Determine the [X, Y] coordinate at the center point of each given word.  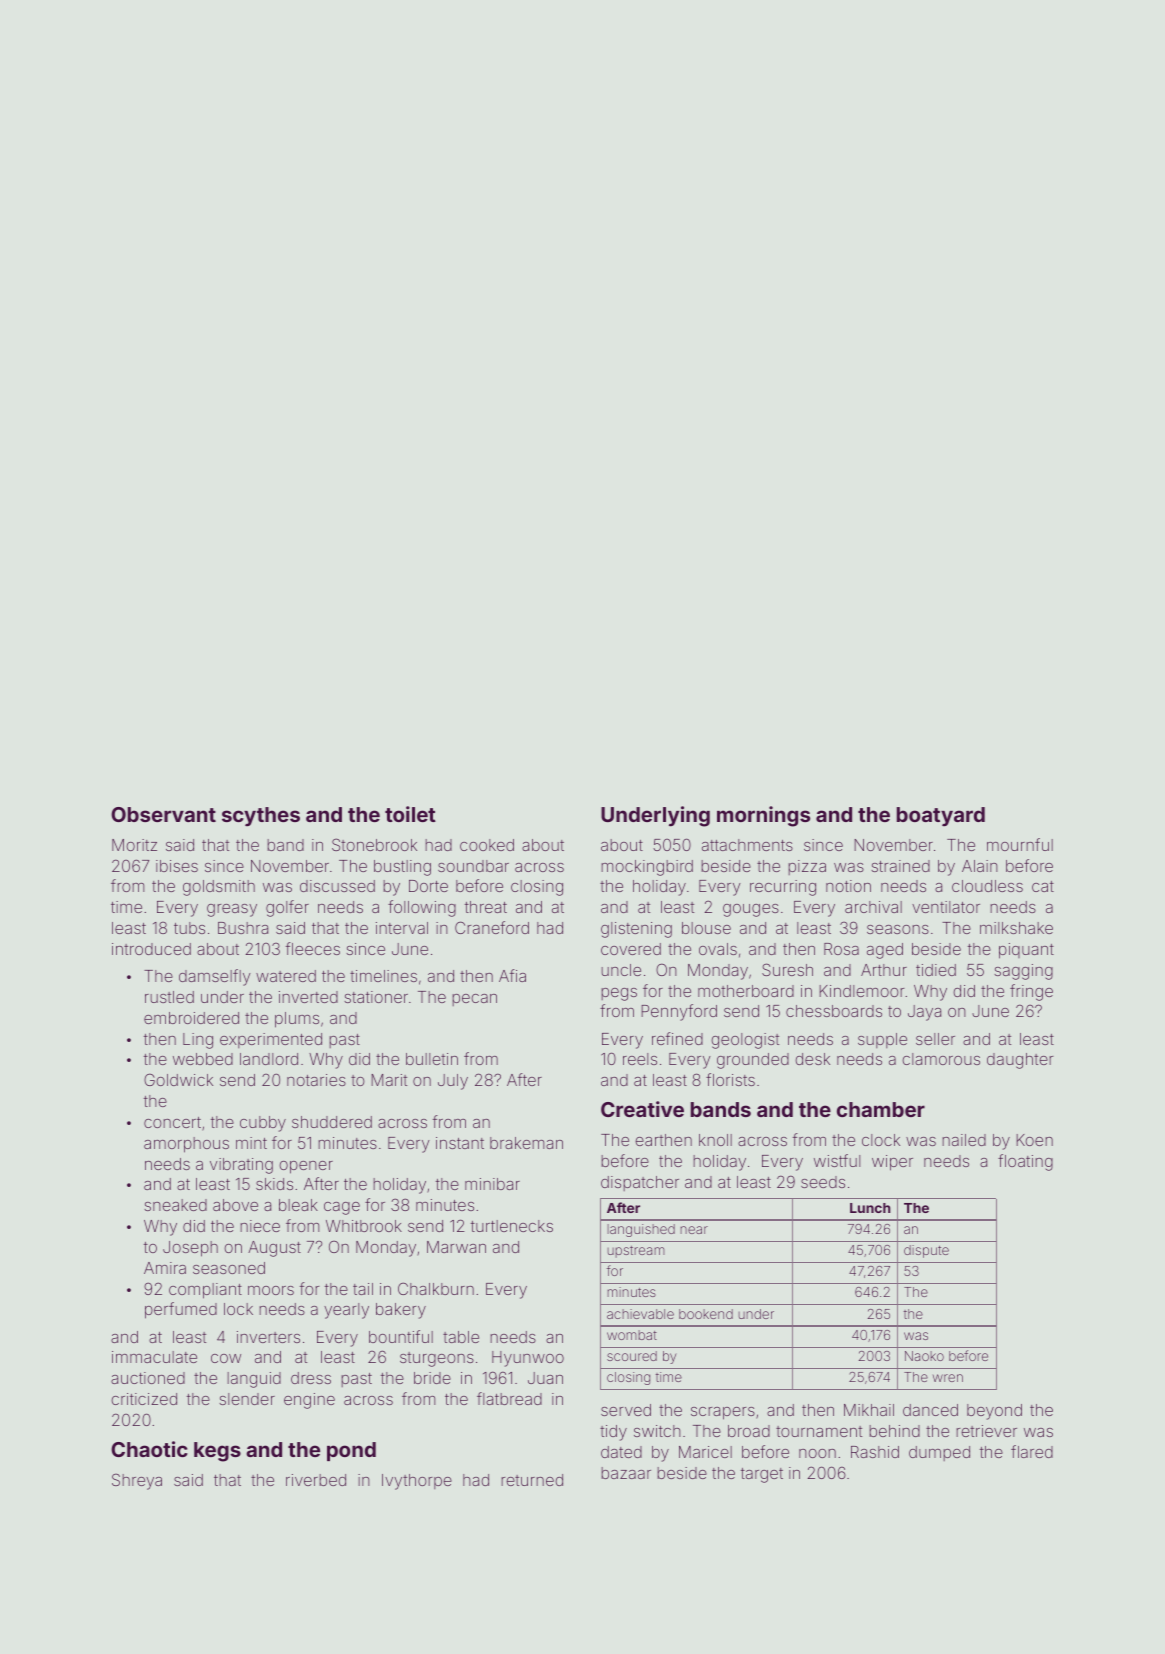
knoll [715, 1140]
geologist [745, 1041]
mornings [763, 816]
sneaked [175, 1205]
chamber [881, 1109]
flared [1032, 1451]
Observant [163, 814]
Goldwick [178, 1079]
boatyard [941, 817]
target [762, 1475]
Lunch [870, 1208]
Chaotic [149, 1449]
